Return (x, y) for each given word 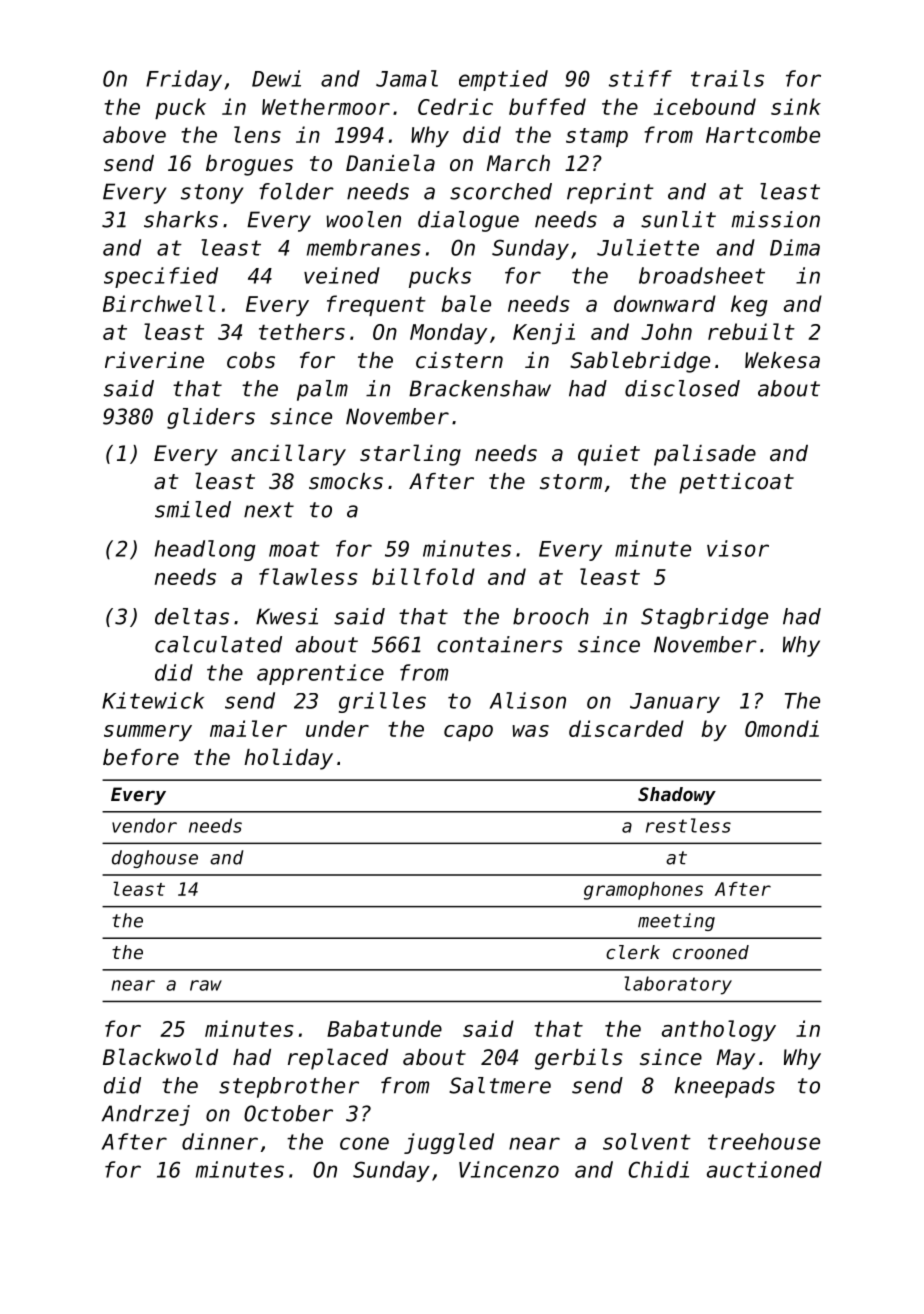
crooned (711, 952)
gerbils (579, 1059)
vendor (144, 825)
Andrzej (146, 1115)
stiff (640, 78)
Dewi (276, 78)
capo (468, 733)
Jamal (407, 78)
